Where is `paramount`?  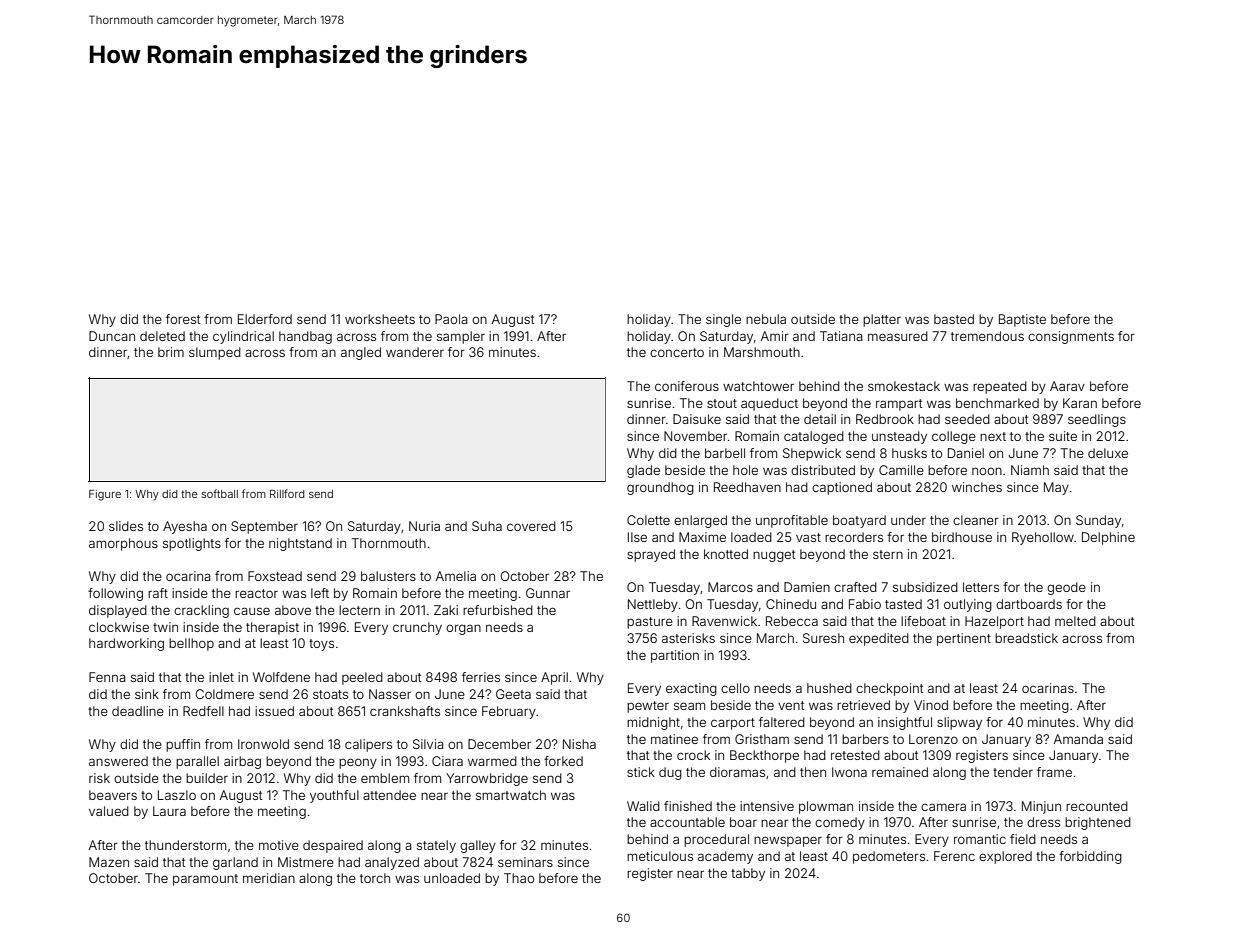 paramount is located at coordinates (205, 880).
